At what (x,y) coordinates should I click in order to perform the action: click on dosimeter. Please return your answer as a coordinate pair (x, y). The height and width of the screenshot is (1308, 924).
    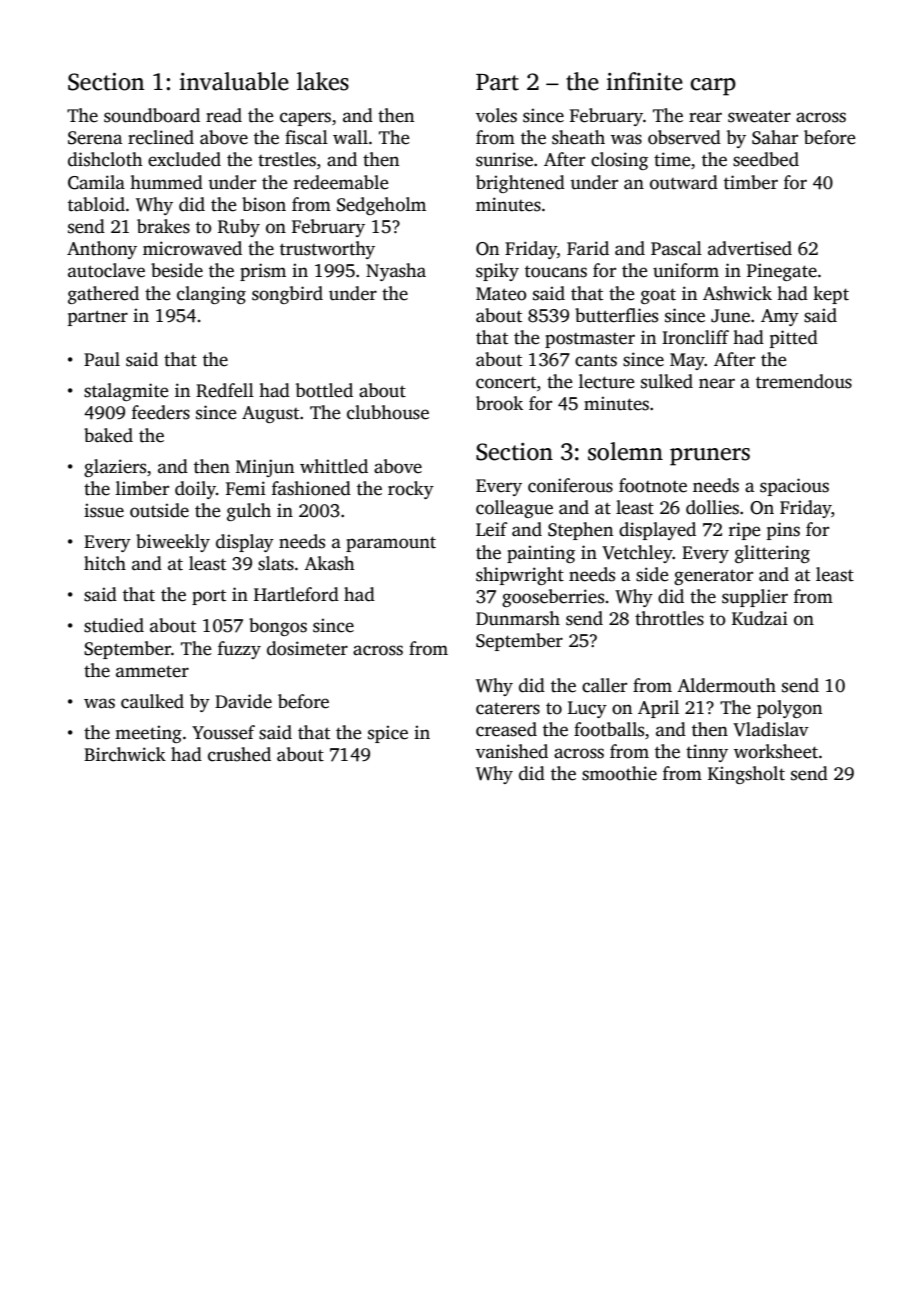
    Looking at the image, I should click on (307, 648).
